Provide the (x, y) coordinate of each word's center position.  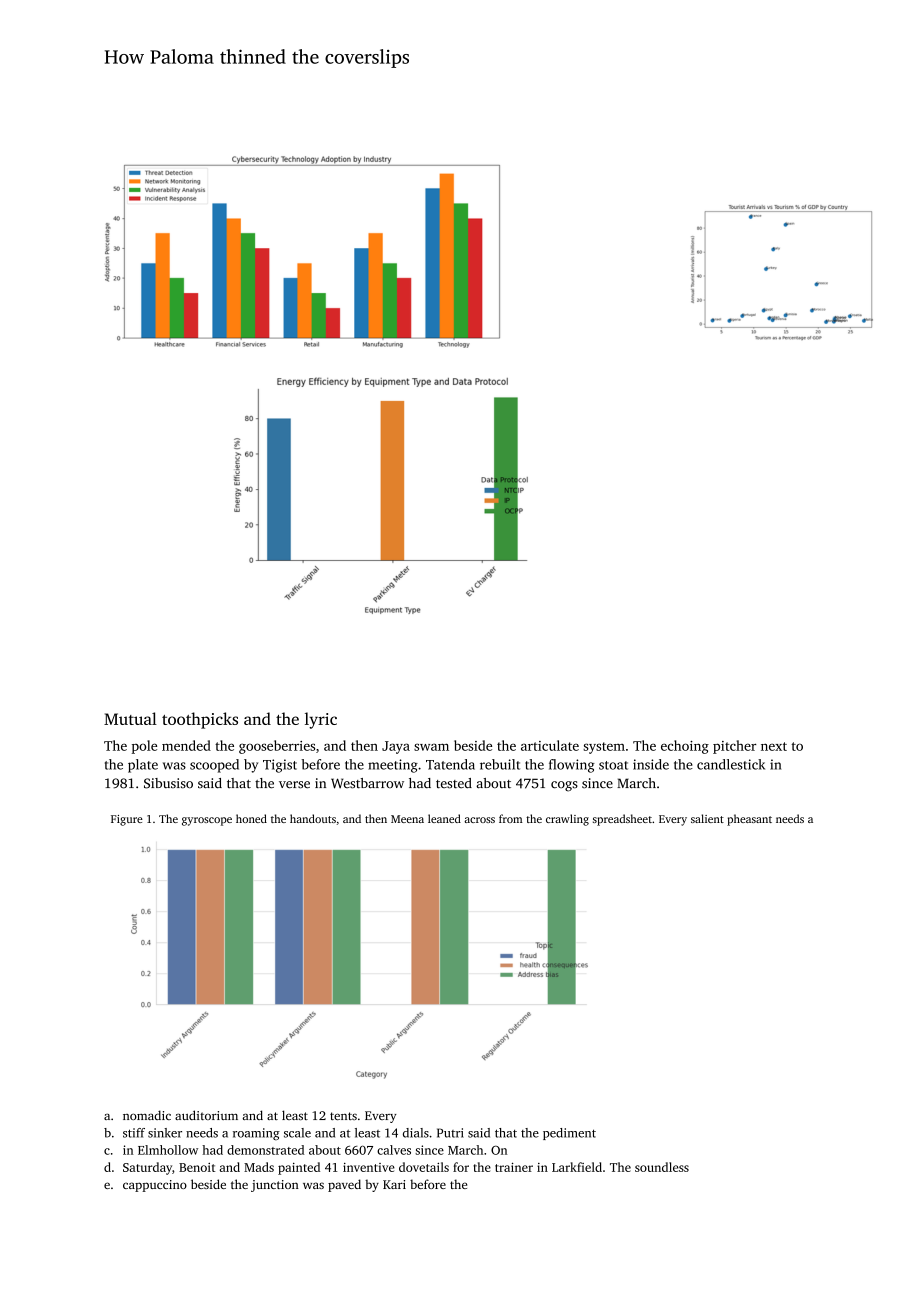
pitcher (735, 747)
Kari (394, 1184)
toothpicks (200, 720)
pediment (569, 1134)
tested (454, 783)
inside (651, 764)
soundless (662, 1167)
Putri (450, 1133)
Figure (127, 820)
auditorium (206, 1115)
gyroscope (207, 821)
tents (343, 1116)
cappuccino (155, 1186)
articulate (550, 745)
